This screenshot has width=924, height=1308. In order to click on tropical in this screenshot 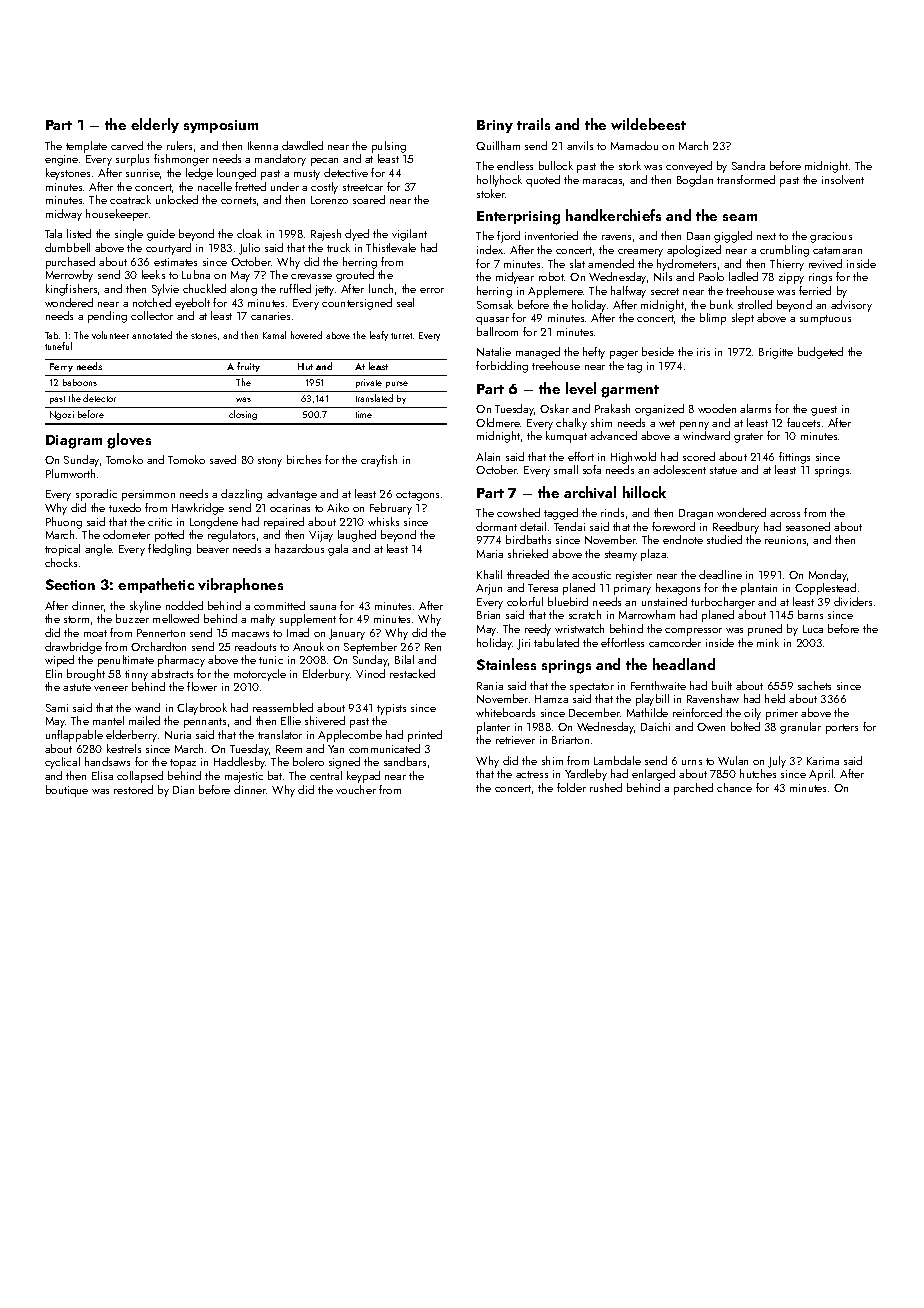, I will do `click(62, 550)`.
